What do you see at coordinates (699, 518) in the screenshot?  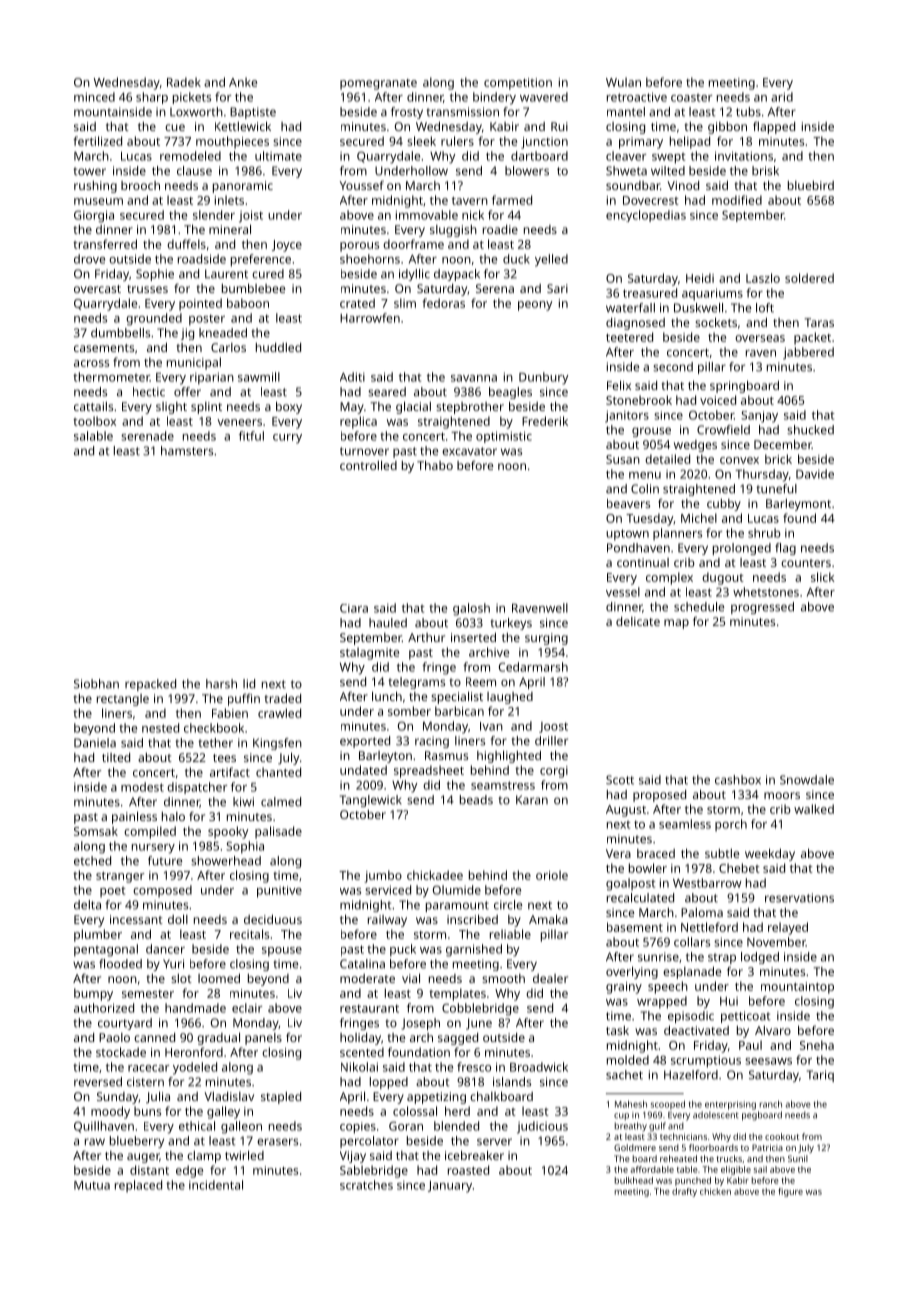 I see `Michel` at bounding box center [699, 518].
